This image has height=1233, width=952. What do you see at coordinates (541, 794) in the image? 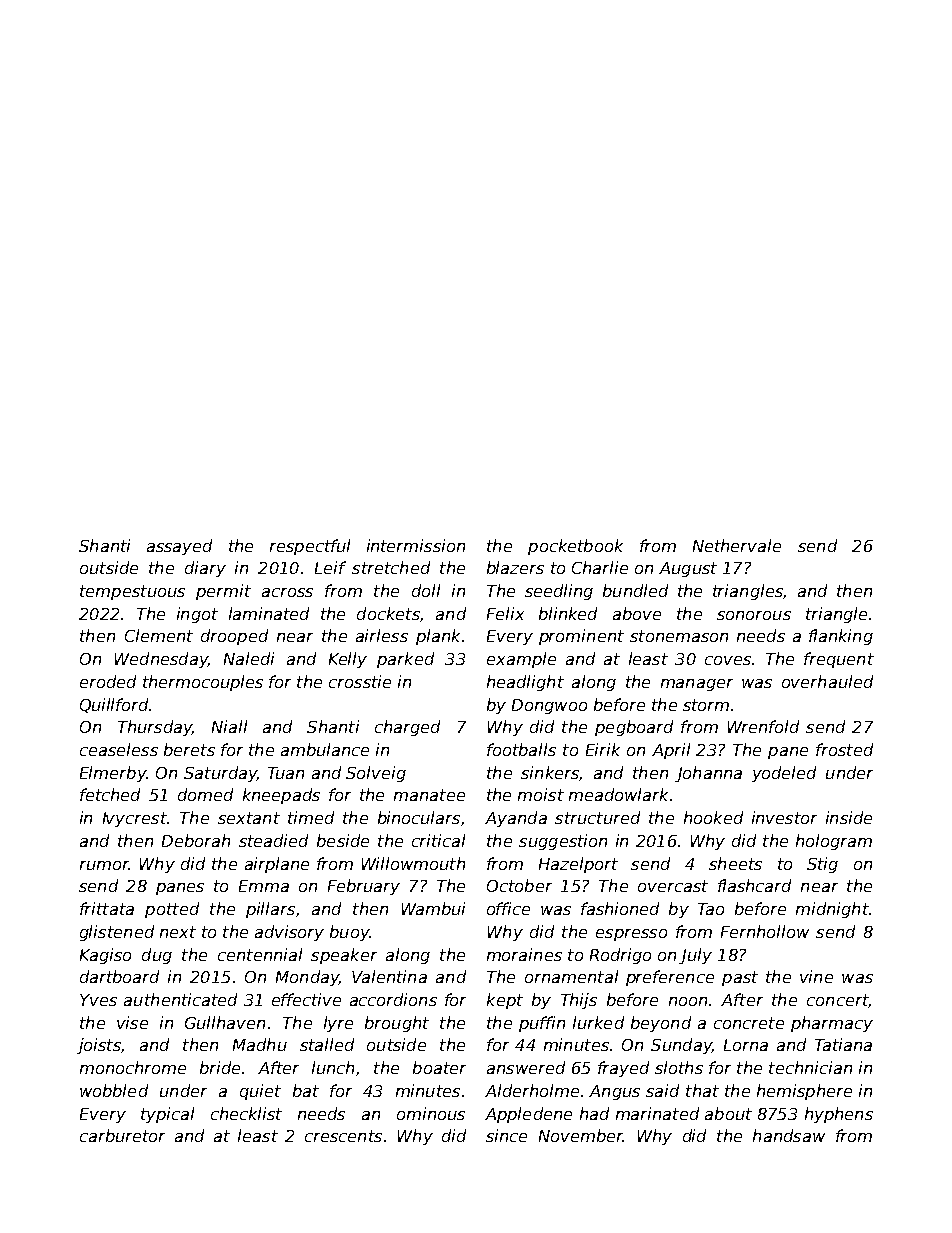
I see `moist` at bounding box center [541, 794].
